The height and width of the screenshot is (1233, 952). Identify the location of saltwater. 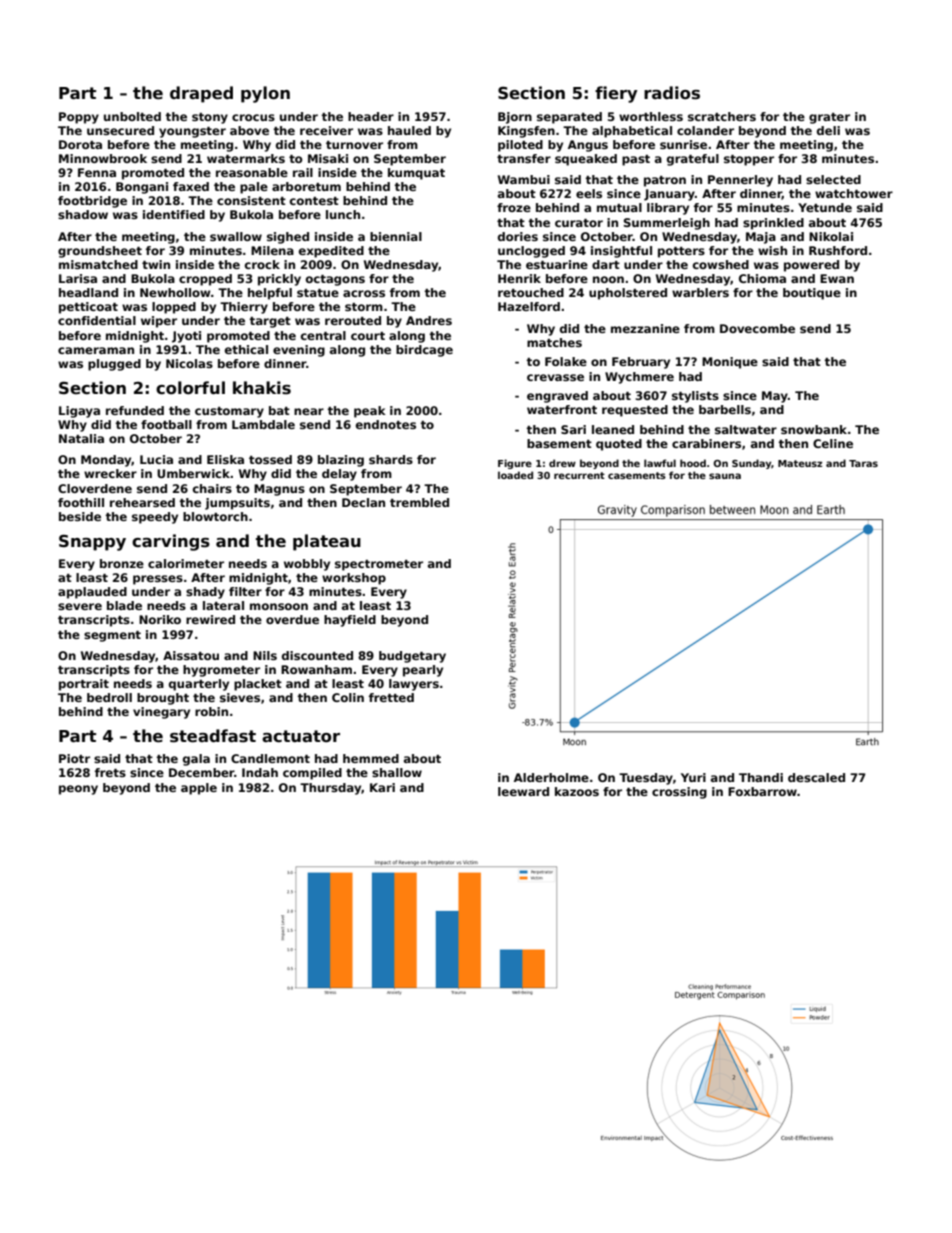
(746, 429).
